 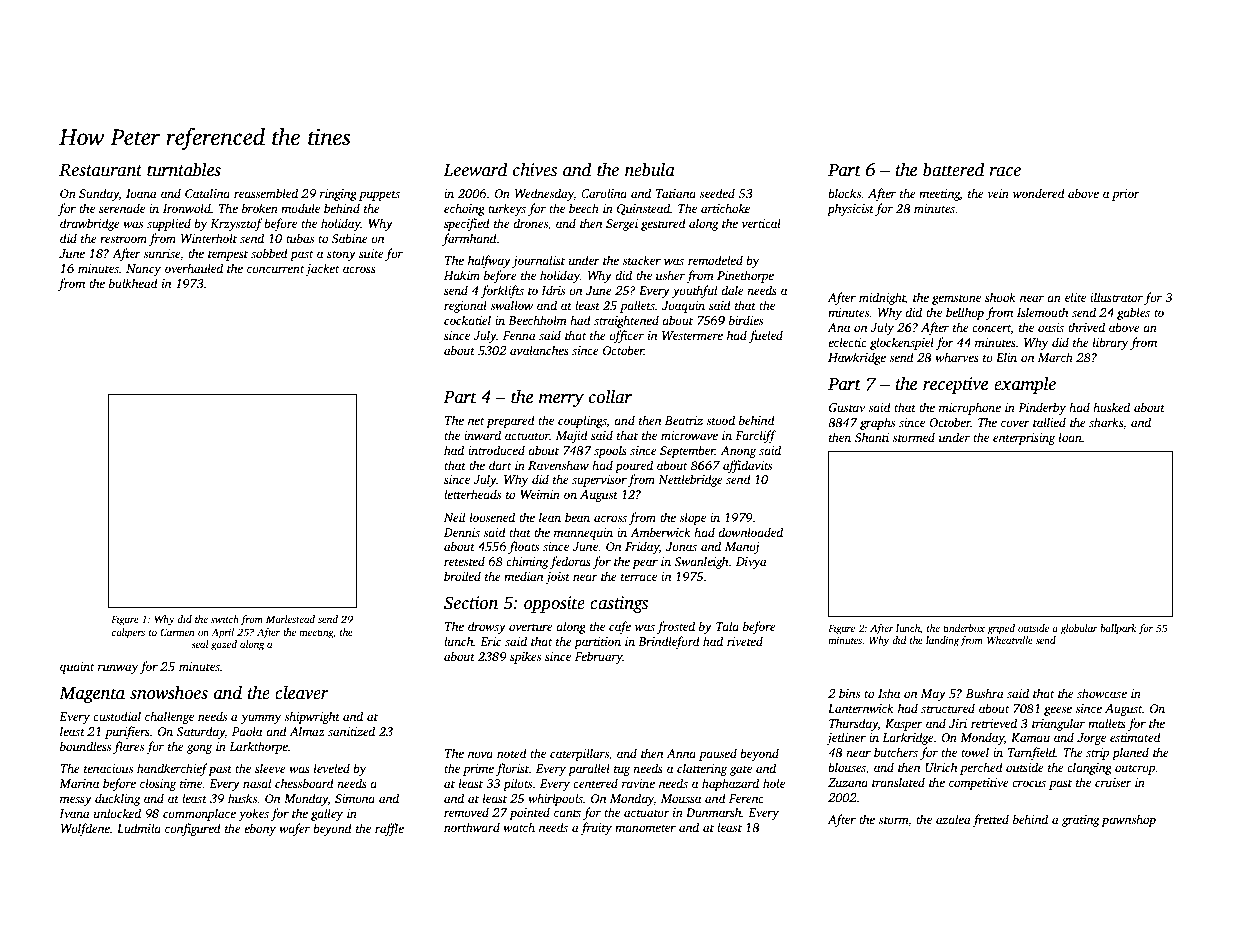 I want to click on module, so click(x=300, y=208).
